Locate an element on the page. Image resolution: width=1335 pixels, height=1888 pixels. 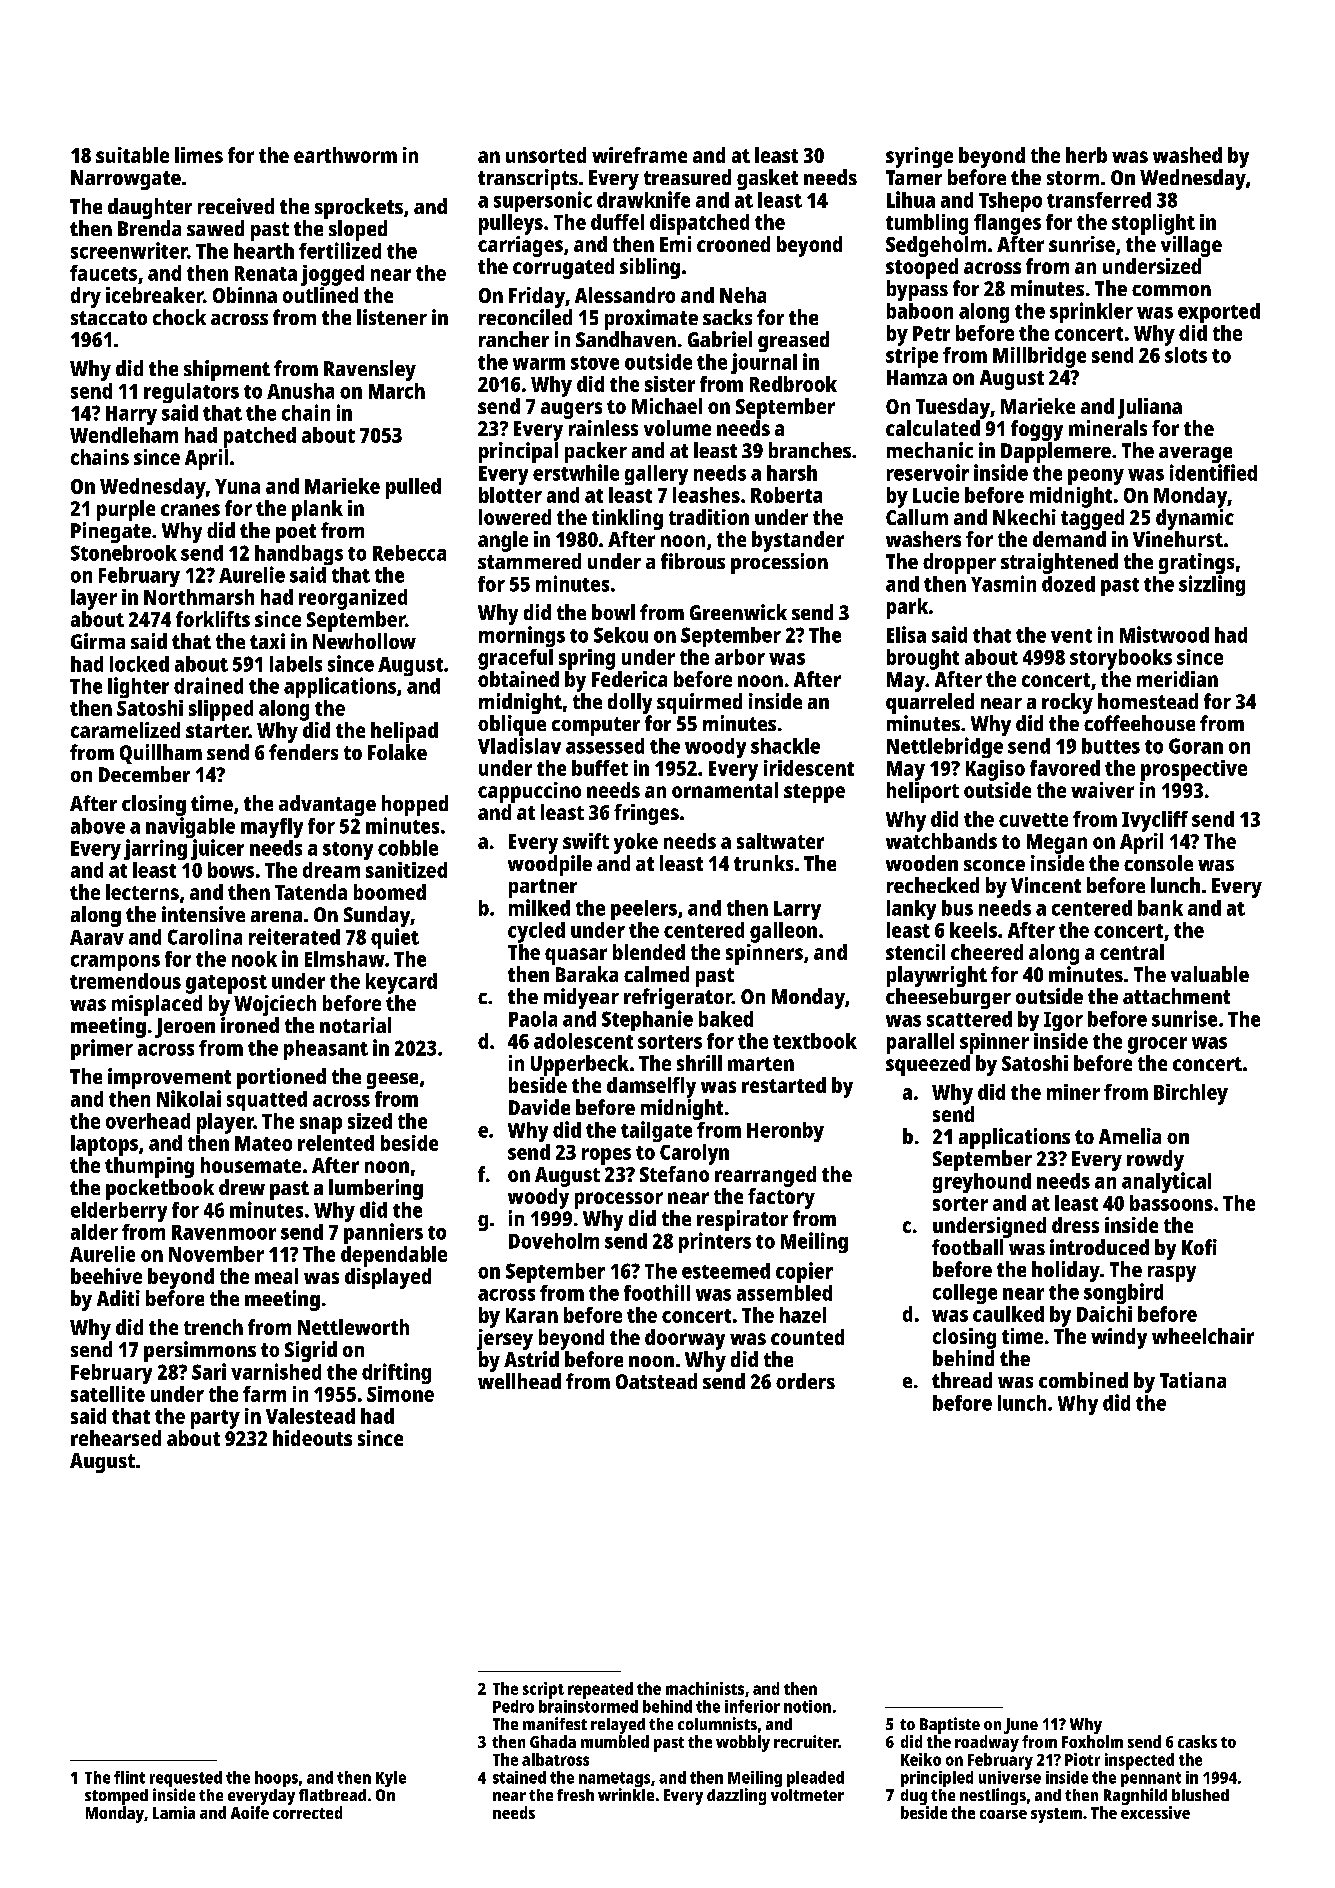
orders is located at coordinates (805, 1381).
